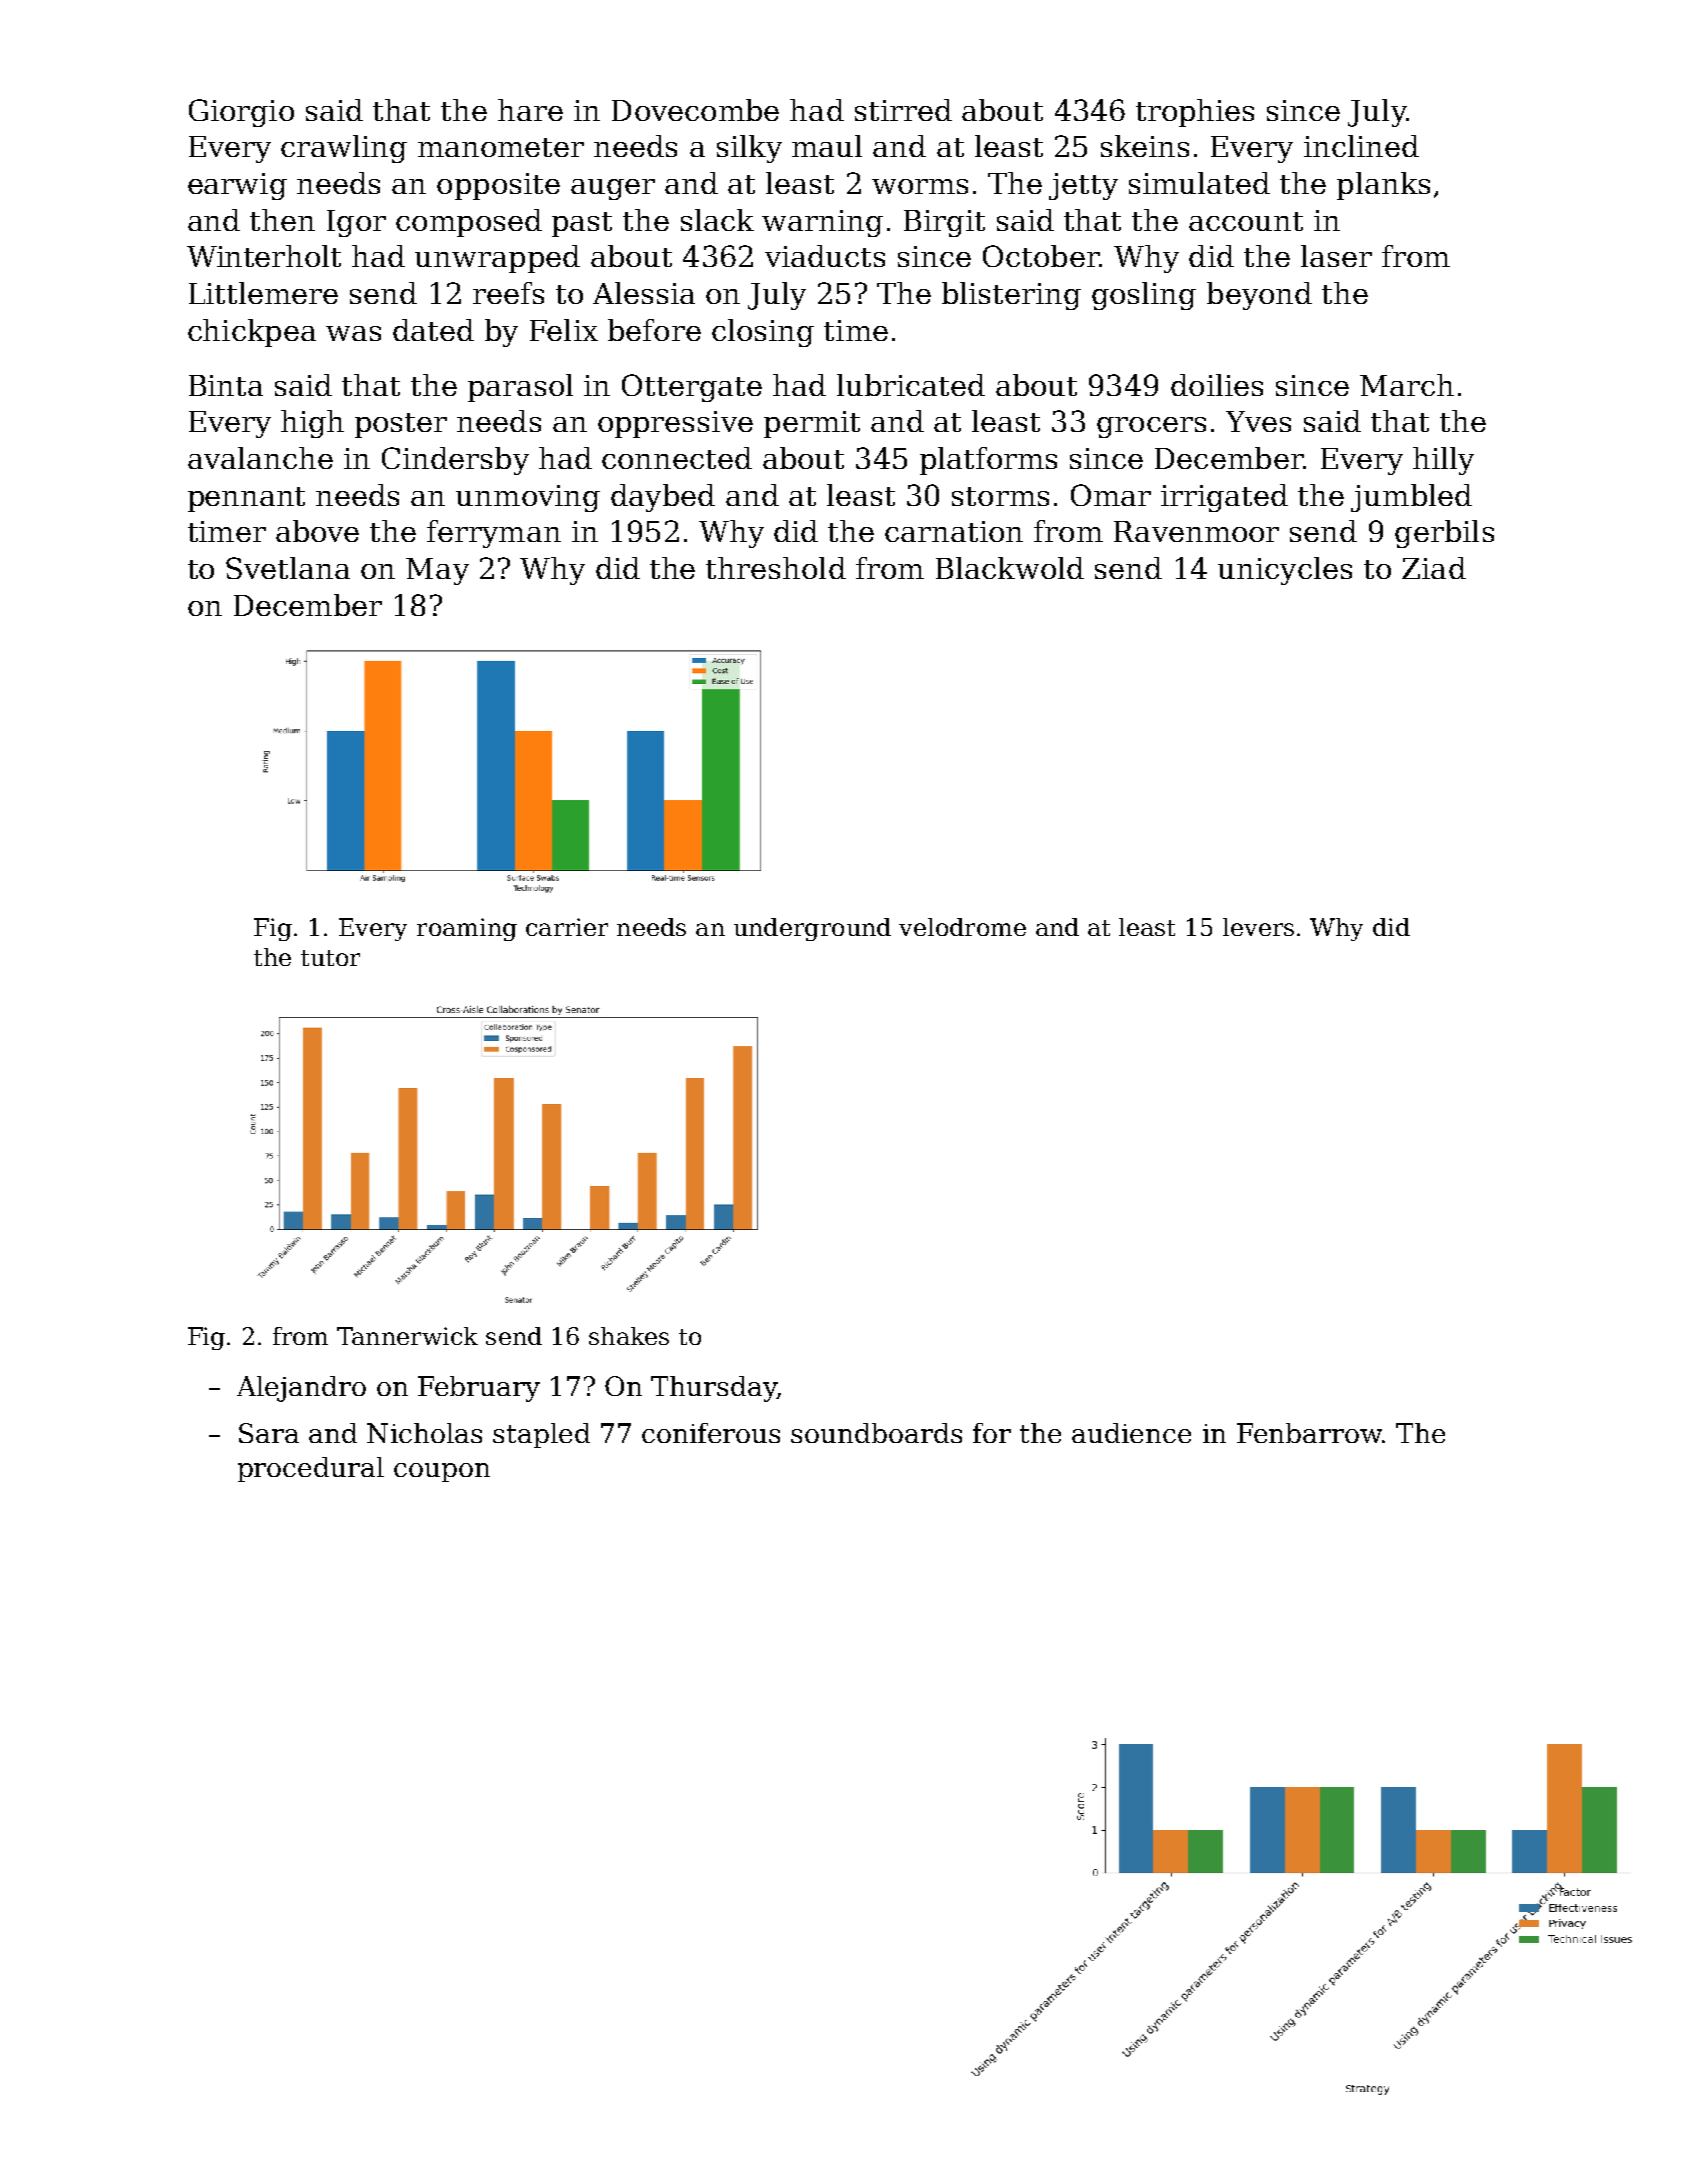 The height and width of the screenshot is (2178, 1683). What do you see at coordinates (1258, 927) in the screenshot?
I see `levers` at bounding box center [1258, 927].
